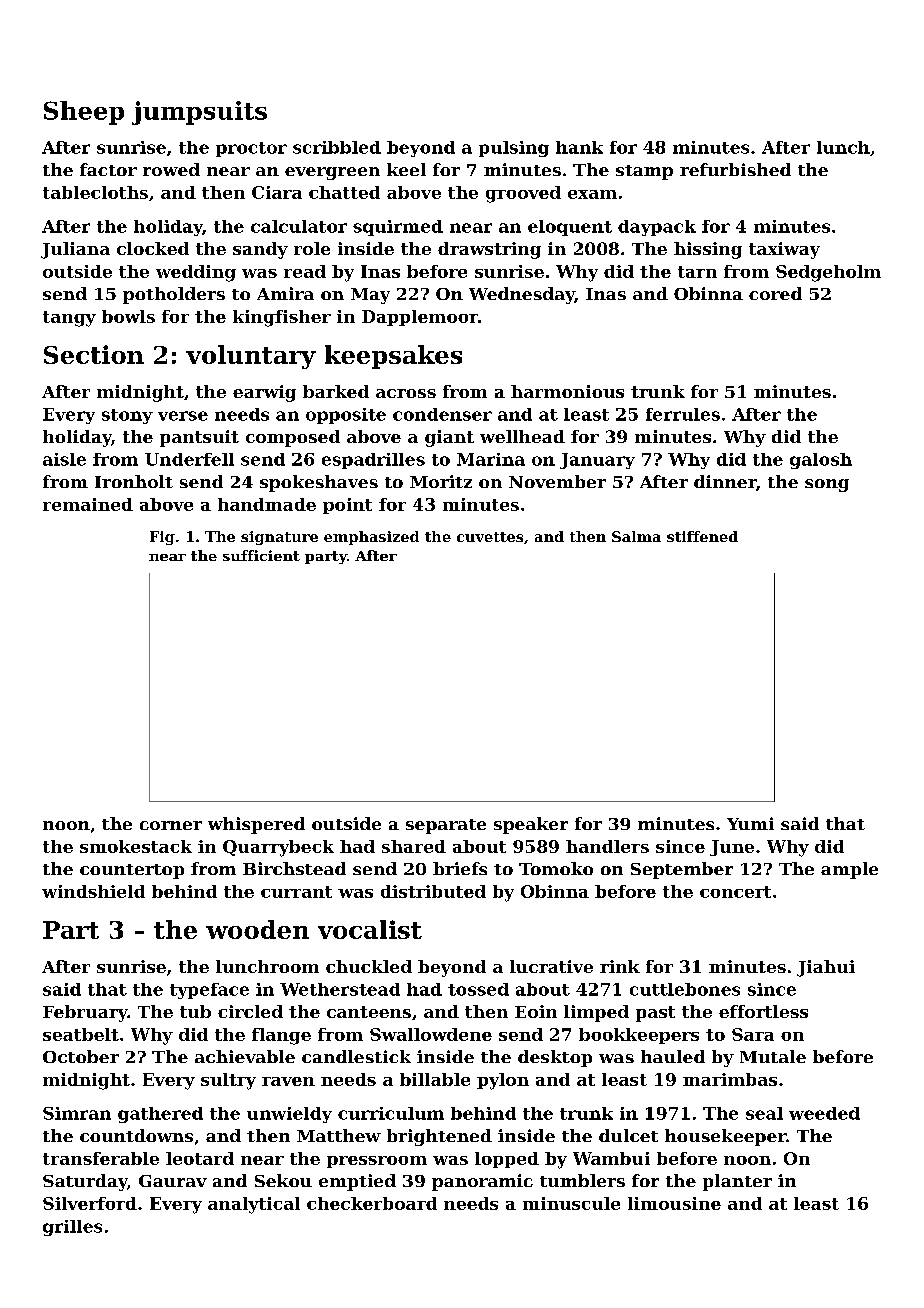 The height and width of the page is (1308, 924). Describe the element at coordinates (256, 825) in the page. I see `whispered` at that location.
